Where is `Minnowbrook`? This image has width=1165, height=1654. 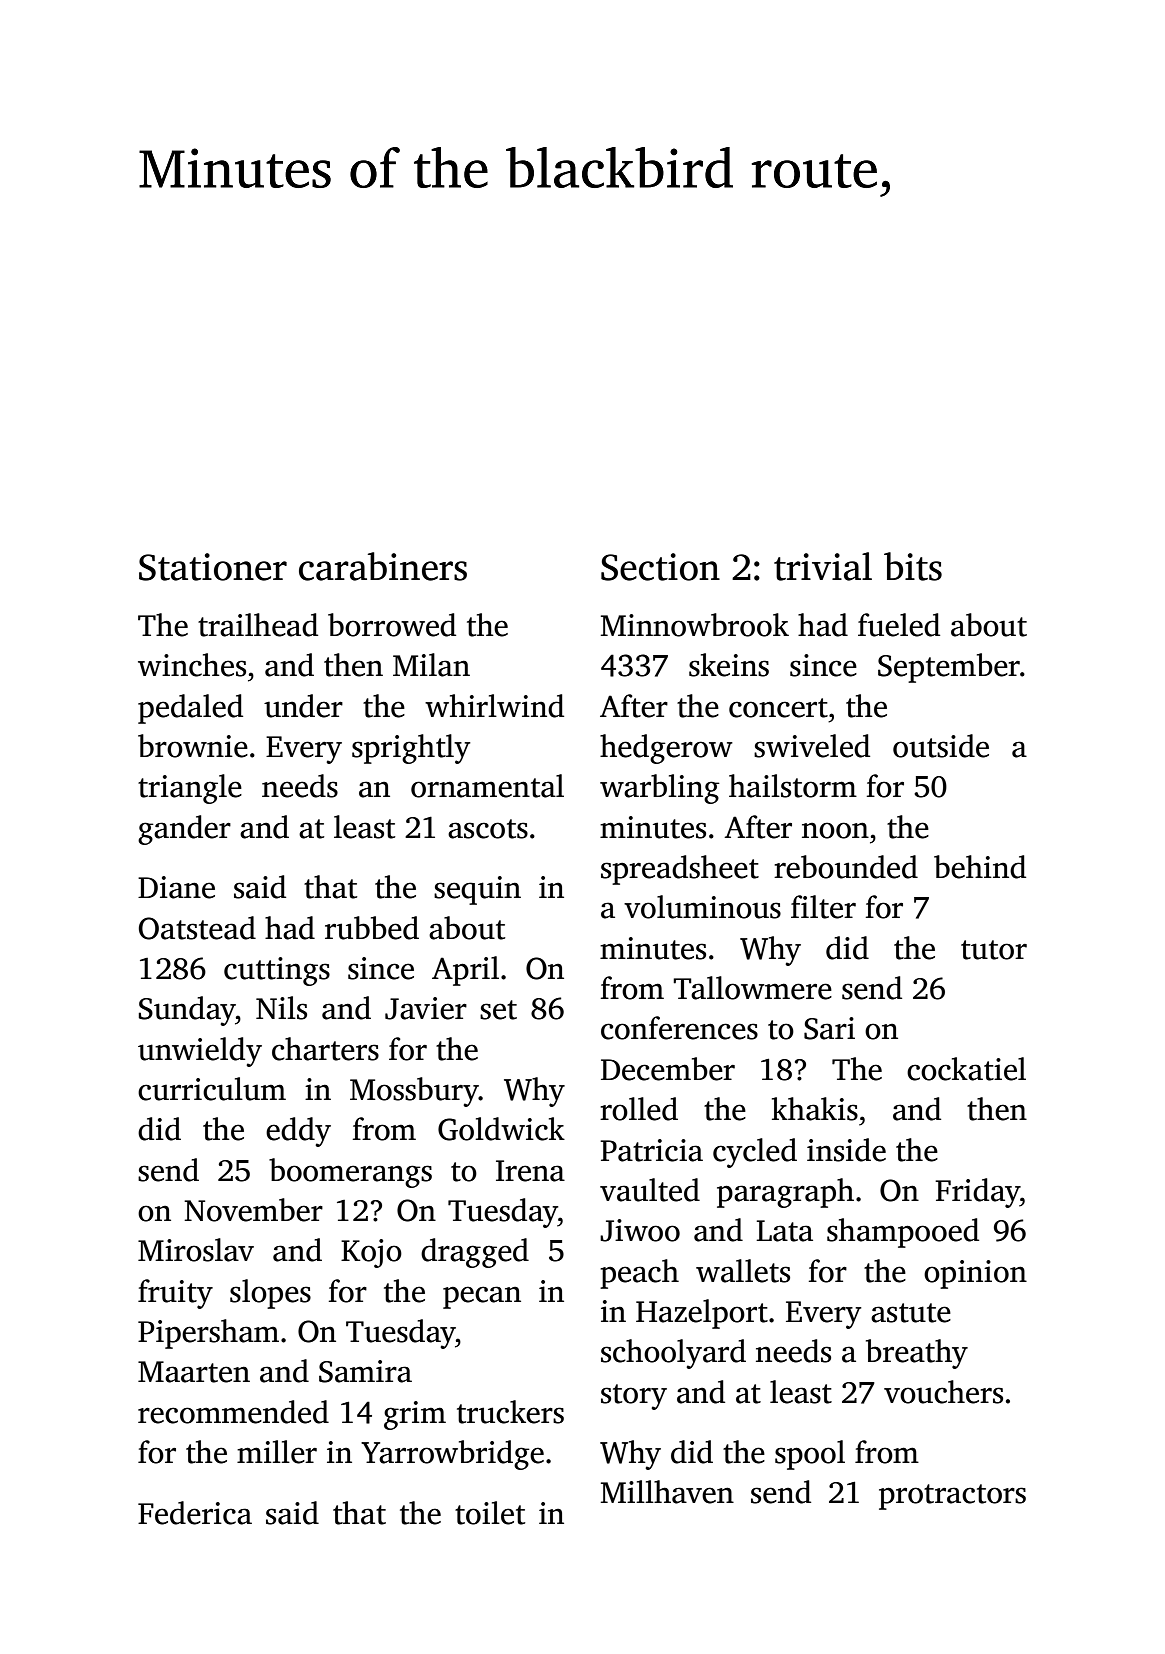
Minnowbrook is located at coordinates (695, 625).
